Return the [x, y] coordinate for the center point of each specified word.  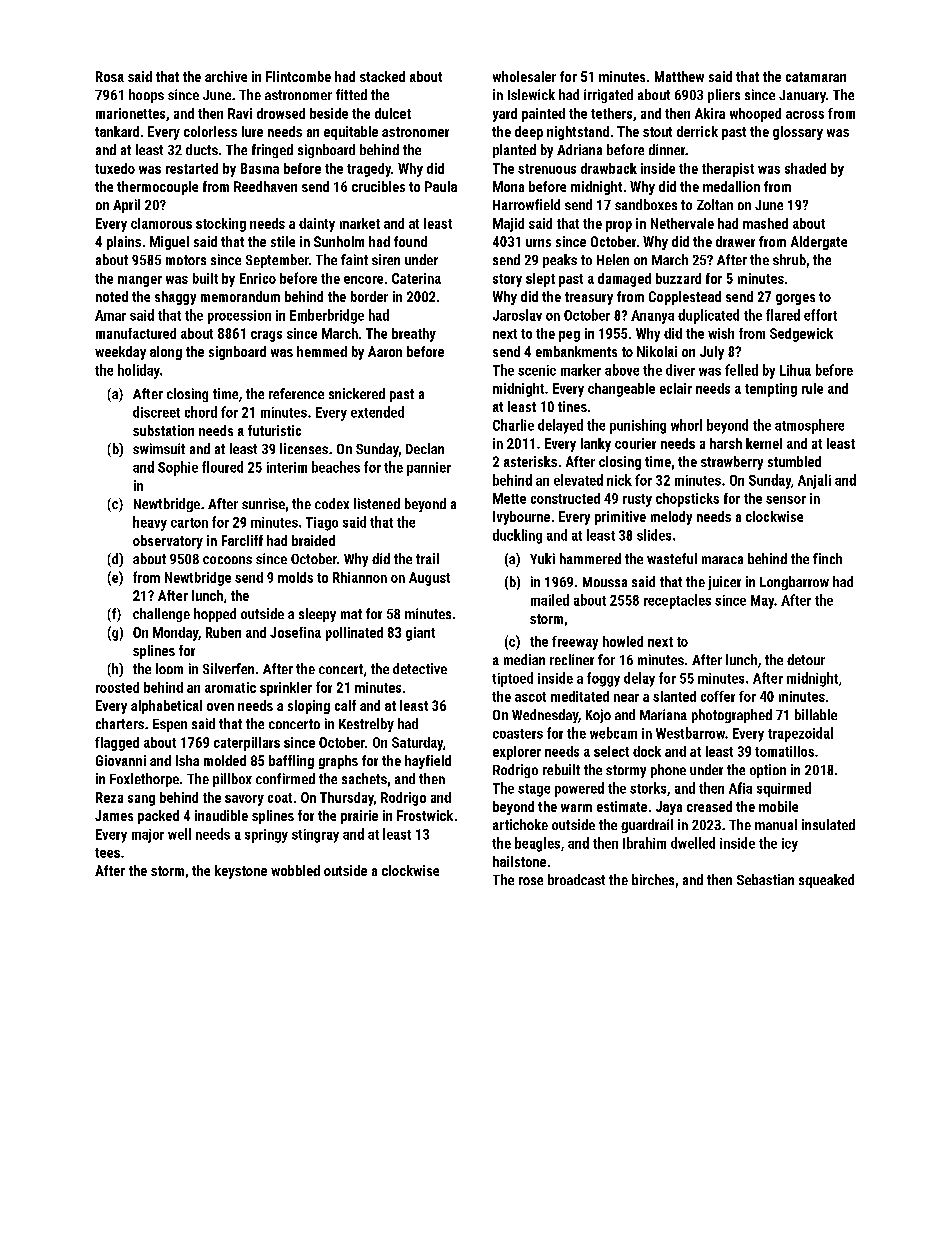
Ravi [240, 113]
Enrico [258, 278]
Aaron [385, 351]
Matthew [679, 76]
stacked [382, 76]
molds [295, 577]
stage [534, 790]
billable [816, 714]
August [429, 579]
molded [225, 760]
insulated [828, 824]
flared [783, 315]
